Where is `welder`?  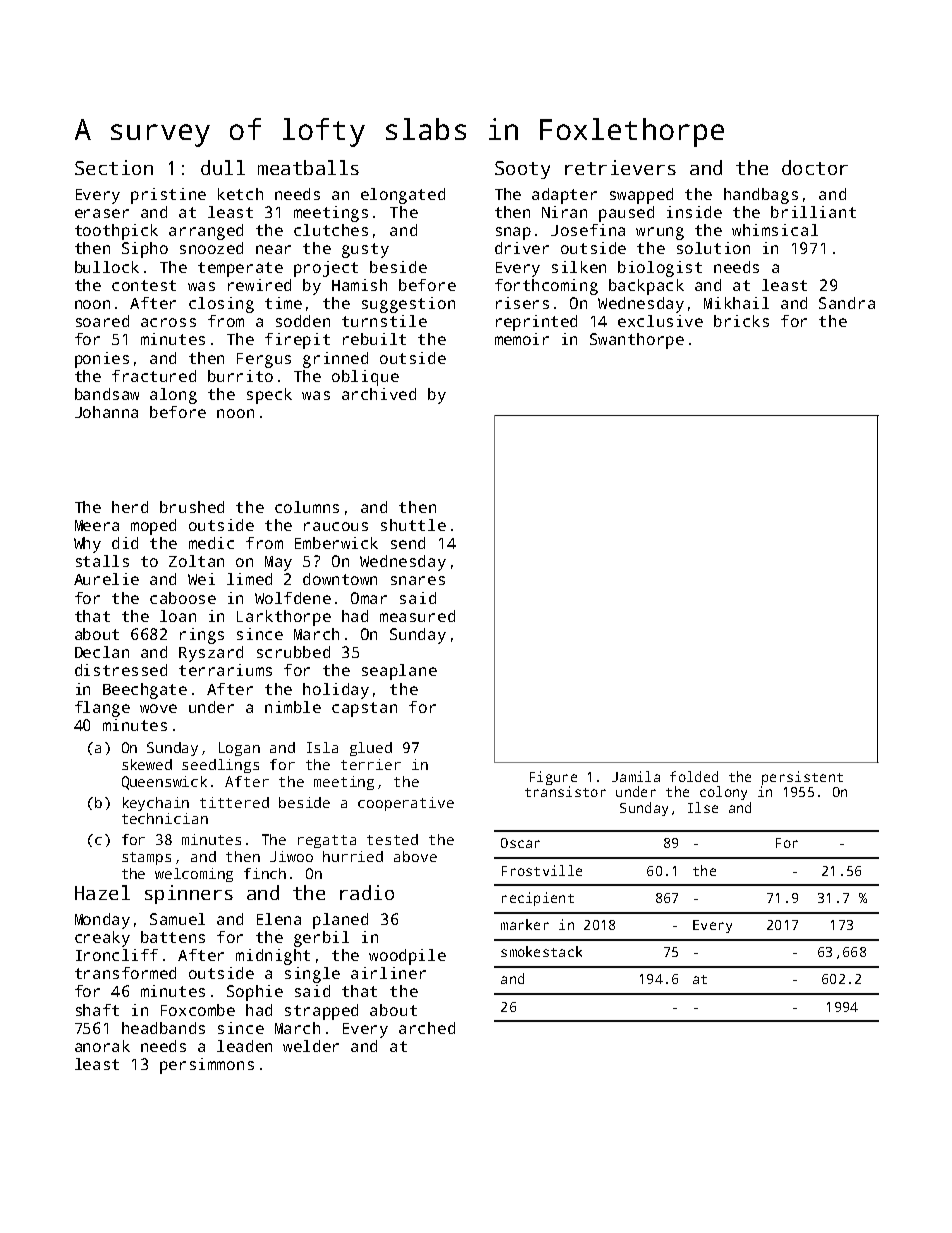
welder is located at coordinates (311, 1046).
